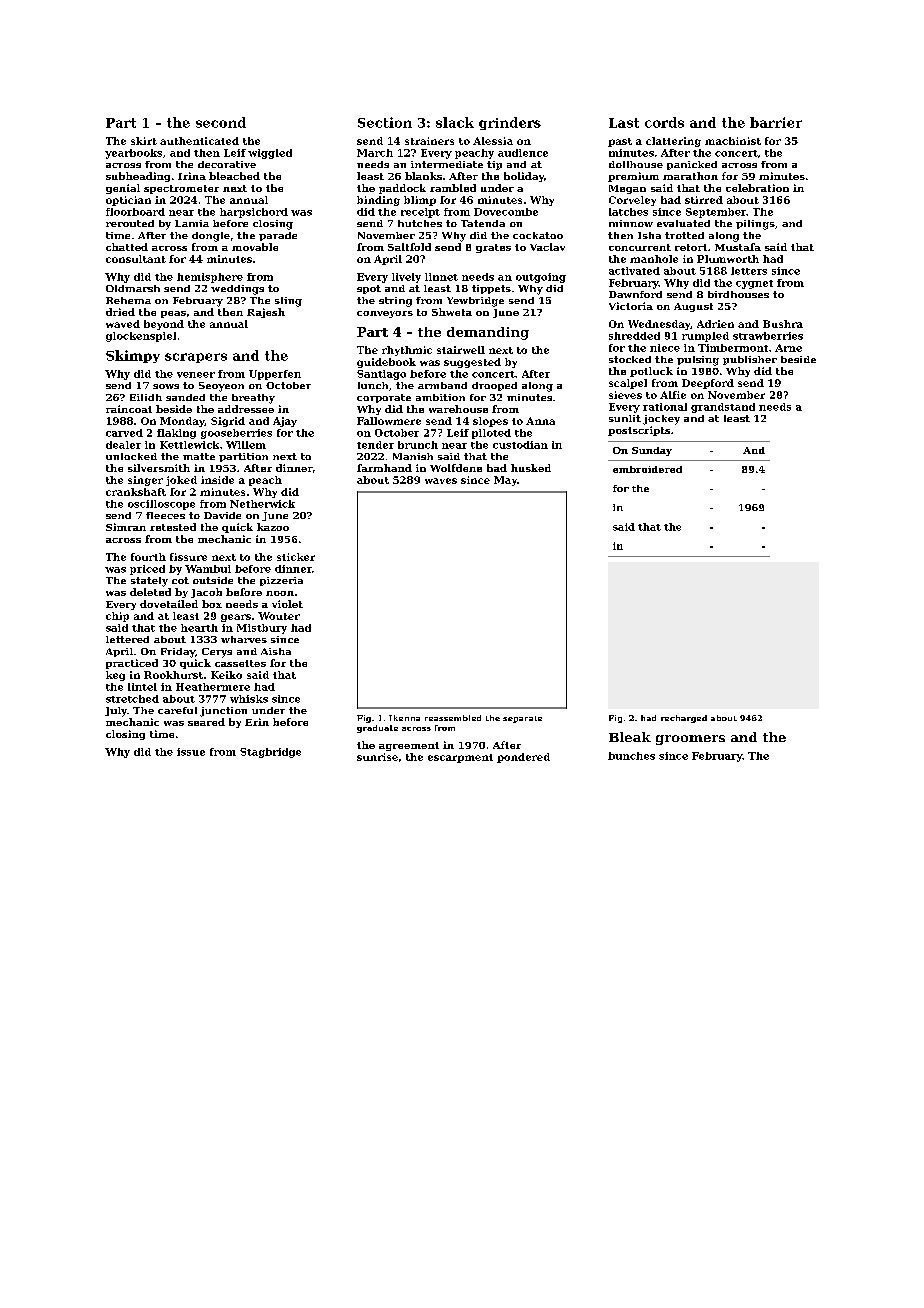 The height and width of the screenshot is (1308, 924). What do you see at coordinates (664, 122) in the screenshot?
I see `cords` at bounding box center [664, 122].
